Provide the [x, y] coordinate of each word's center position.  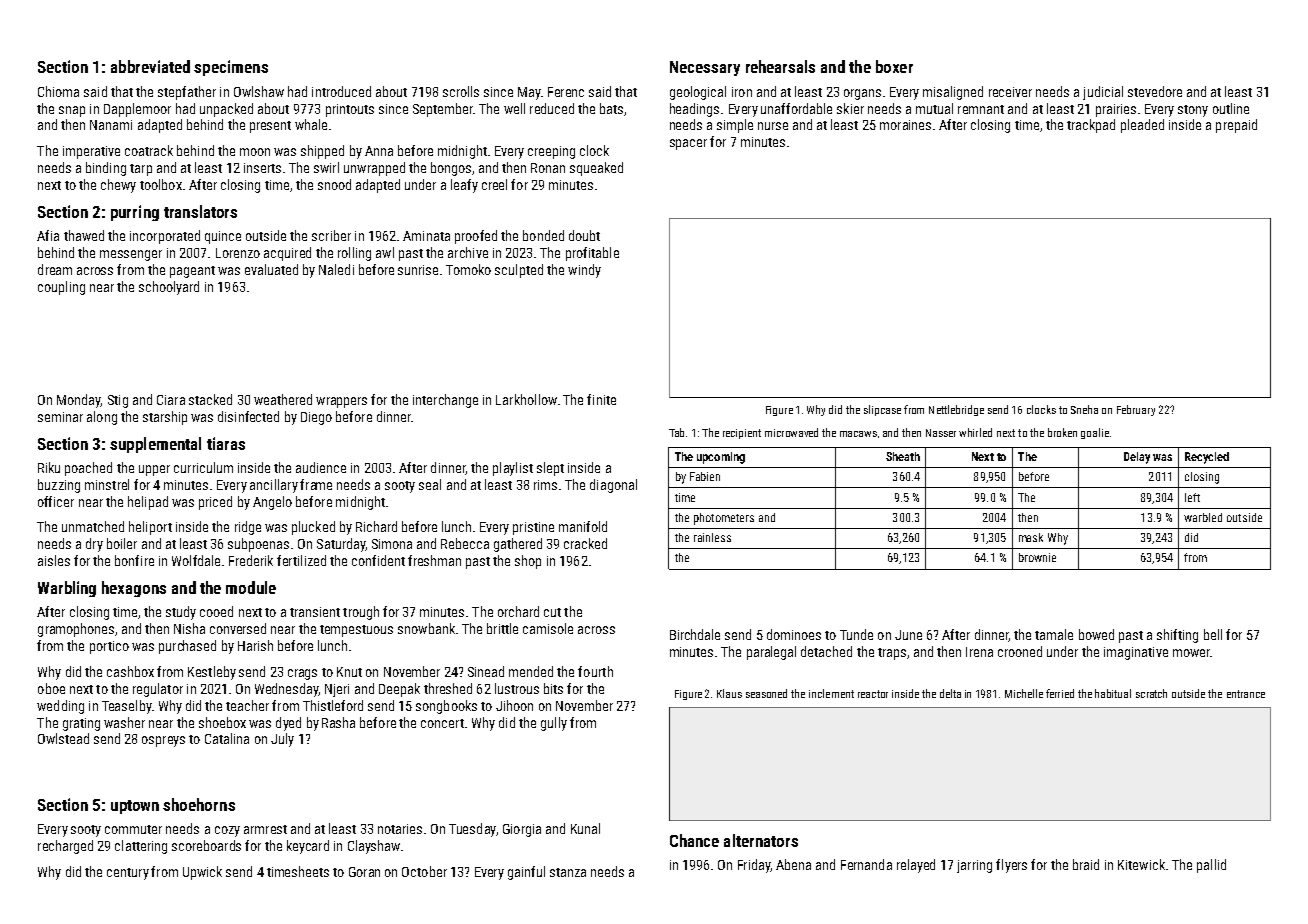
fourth [595, 671]
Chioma [58, 91]
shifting [1177, 636]
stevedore [1155, 91]
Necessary [705, 68]
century [128, 874]
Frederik [251, 560]
